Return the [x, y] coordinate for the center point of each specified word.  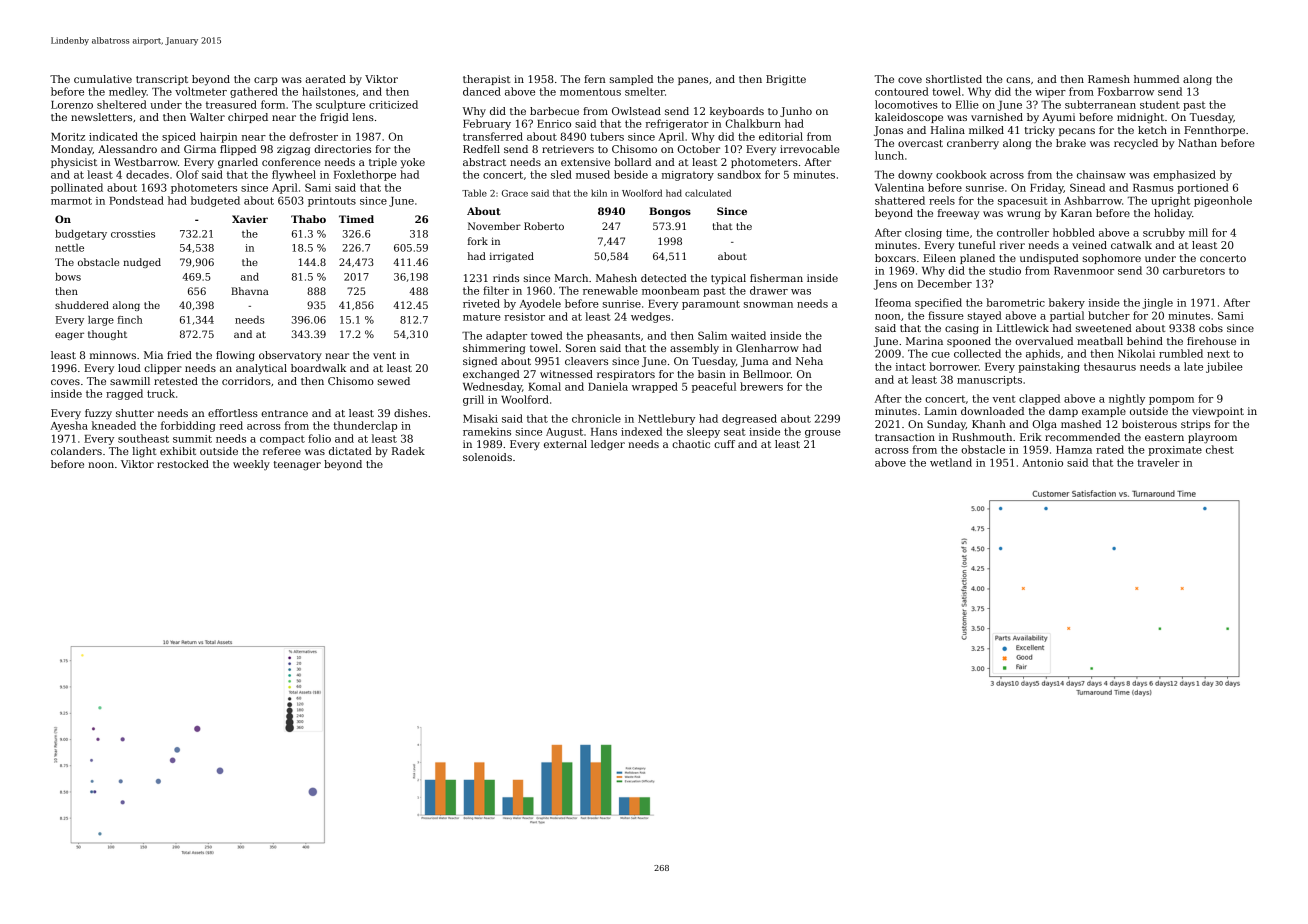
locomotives [906, 104]
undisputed [1049, 259]
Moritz [68, 137]
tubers [607, 136]
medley [128, 92]
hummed [1156, 79]
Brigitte [786, 80]
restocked [183, 464]
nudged [142, 263]
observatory [290, 356]
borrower [954, 366]
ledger [608, 445]
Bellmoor [767, 374]
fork [478, 241]
